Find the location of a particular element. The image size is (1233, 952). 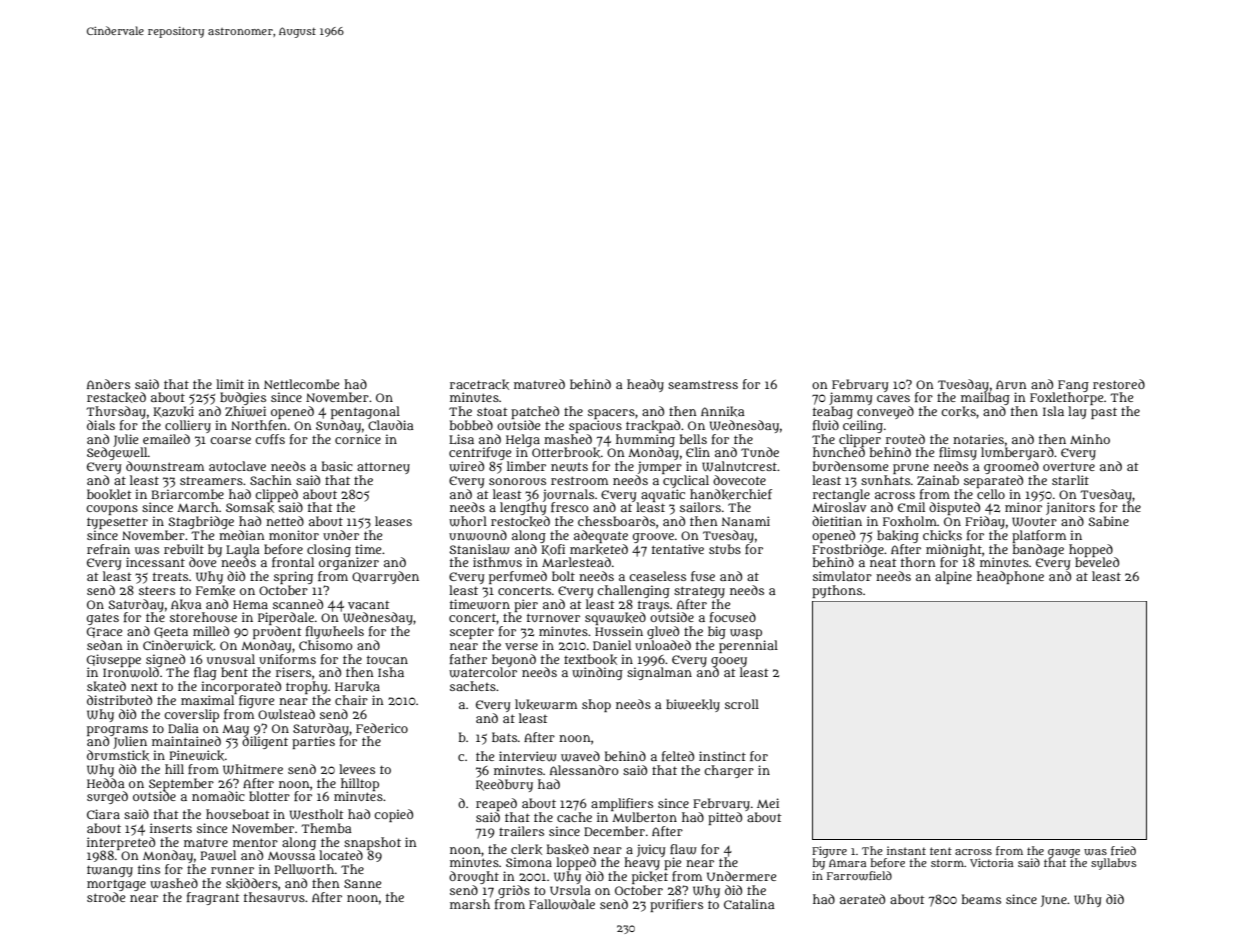

perfumed is located at coordinates (518, 577).
